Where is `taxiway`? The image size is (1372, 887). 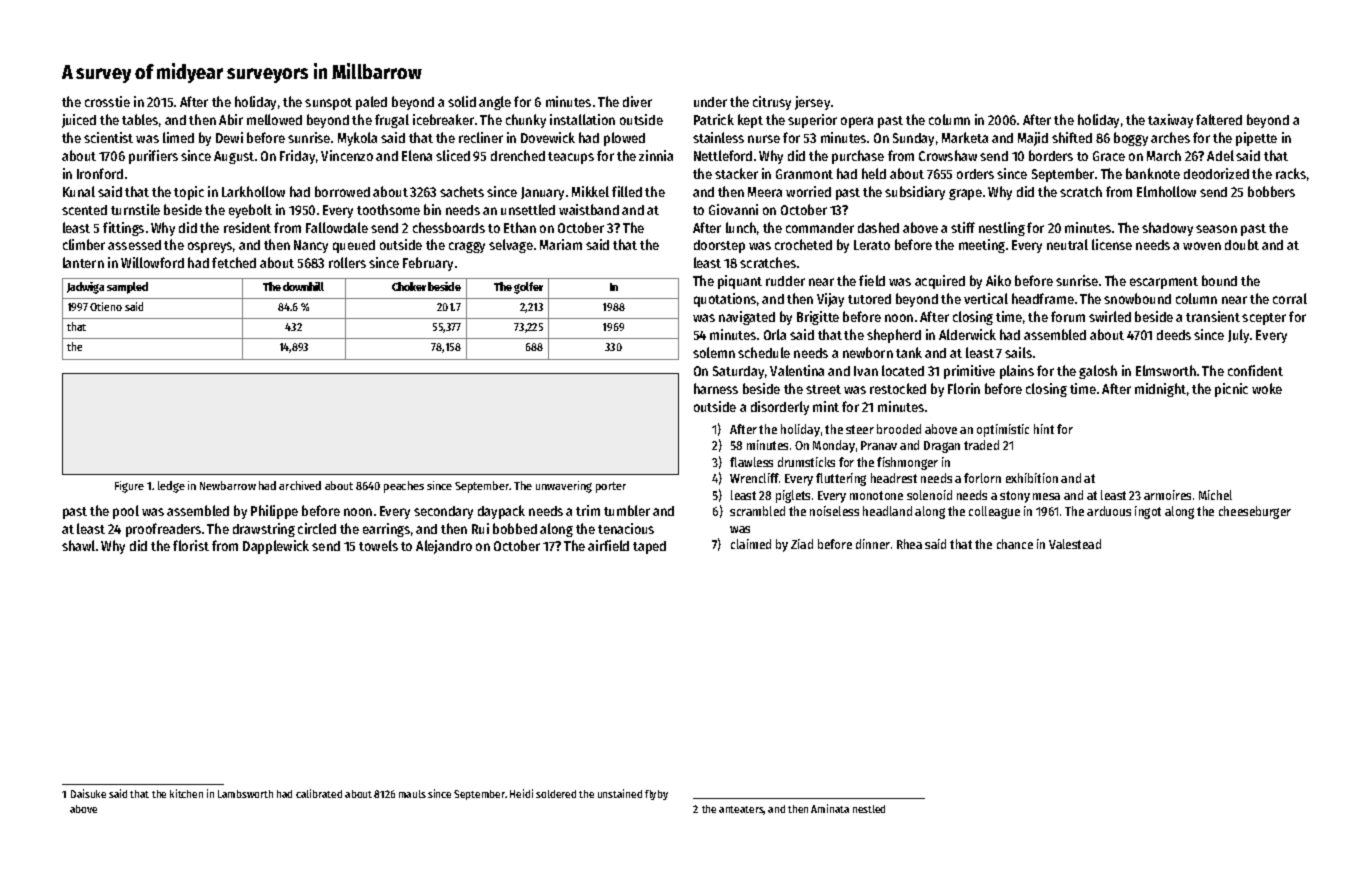 taxiway is located at coordinates (1170, 121).
